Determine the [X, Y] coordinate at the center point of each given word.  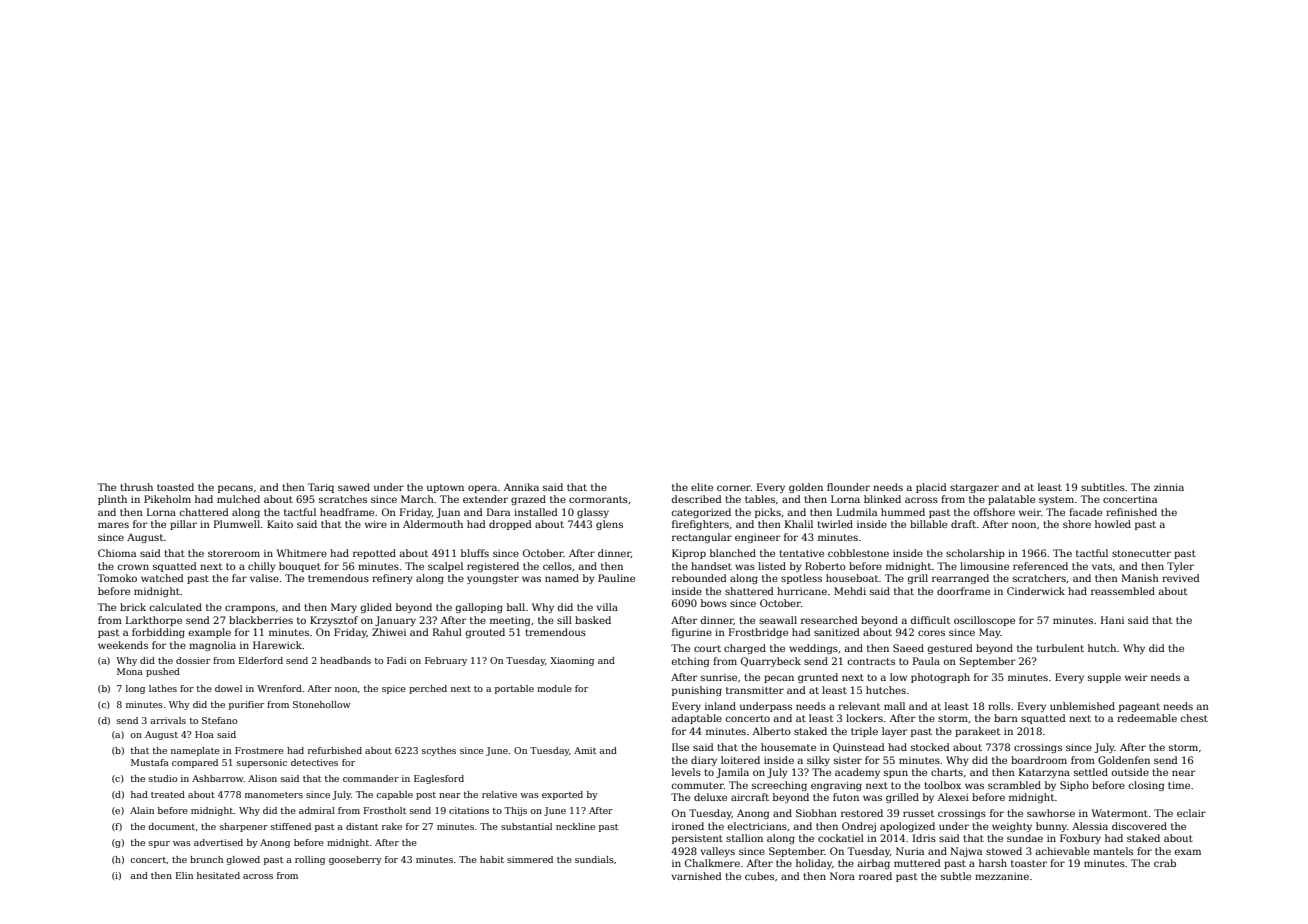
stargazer [974, 488]
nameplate [195, 751]
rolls [999, 706]
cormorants [598, 499]
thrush [136, 487]
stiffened [291, 826]
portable [514, 689]
